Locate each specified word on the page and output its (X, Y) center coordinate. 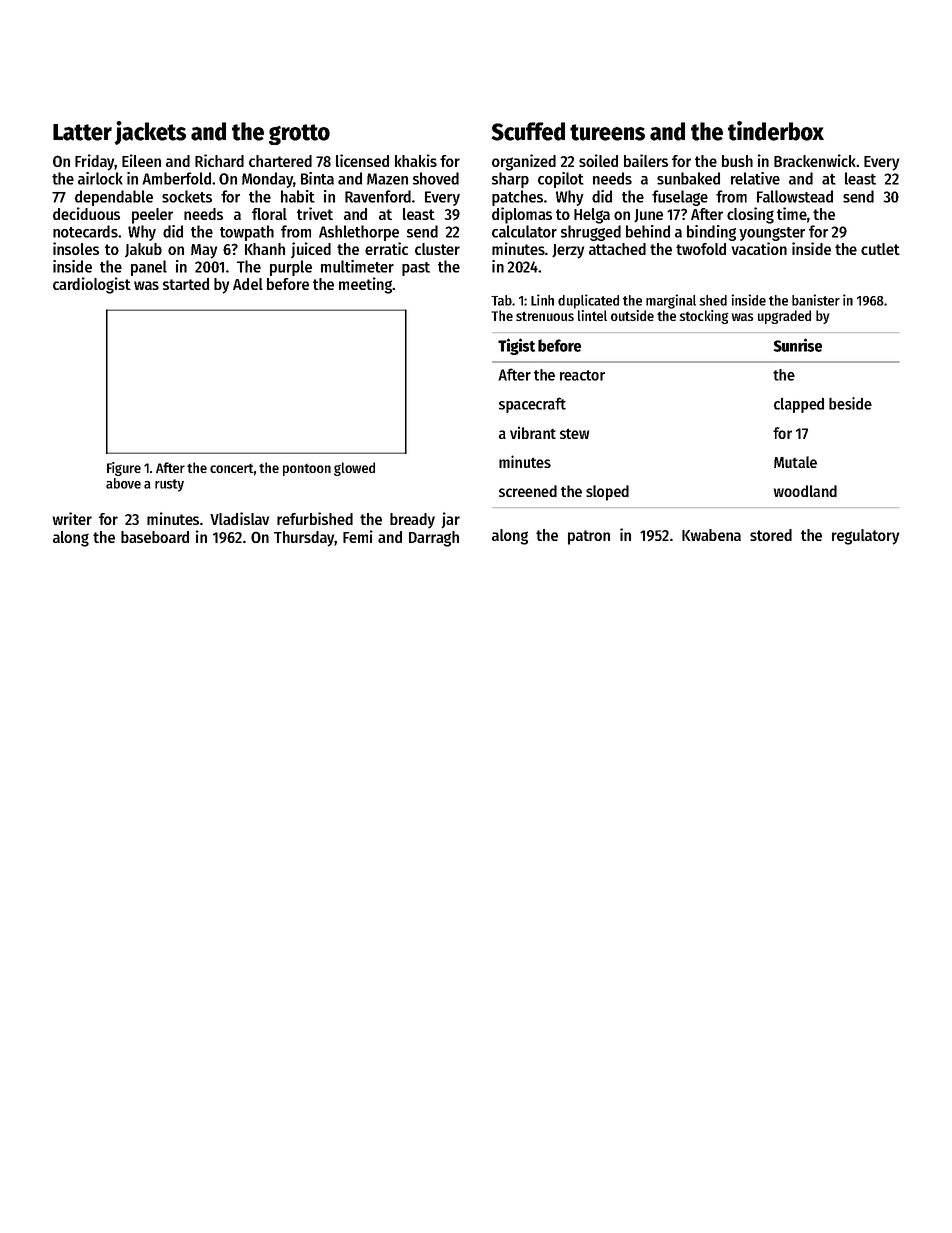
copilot (561, 180)
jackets (150, 133)
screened (528, 491)
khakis (416, 160)
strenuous (545, 316)
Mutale (795, 462)
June (648, 215)
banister (816, 300)
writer (72, 518)
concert (232, 468)
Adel (248, 284)
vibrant (533, 432)
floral (269, 214)
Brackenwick (815, 160)
